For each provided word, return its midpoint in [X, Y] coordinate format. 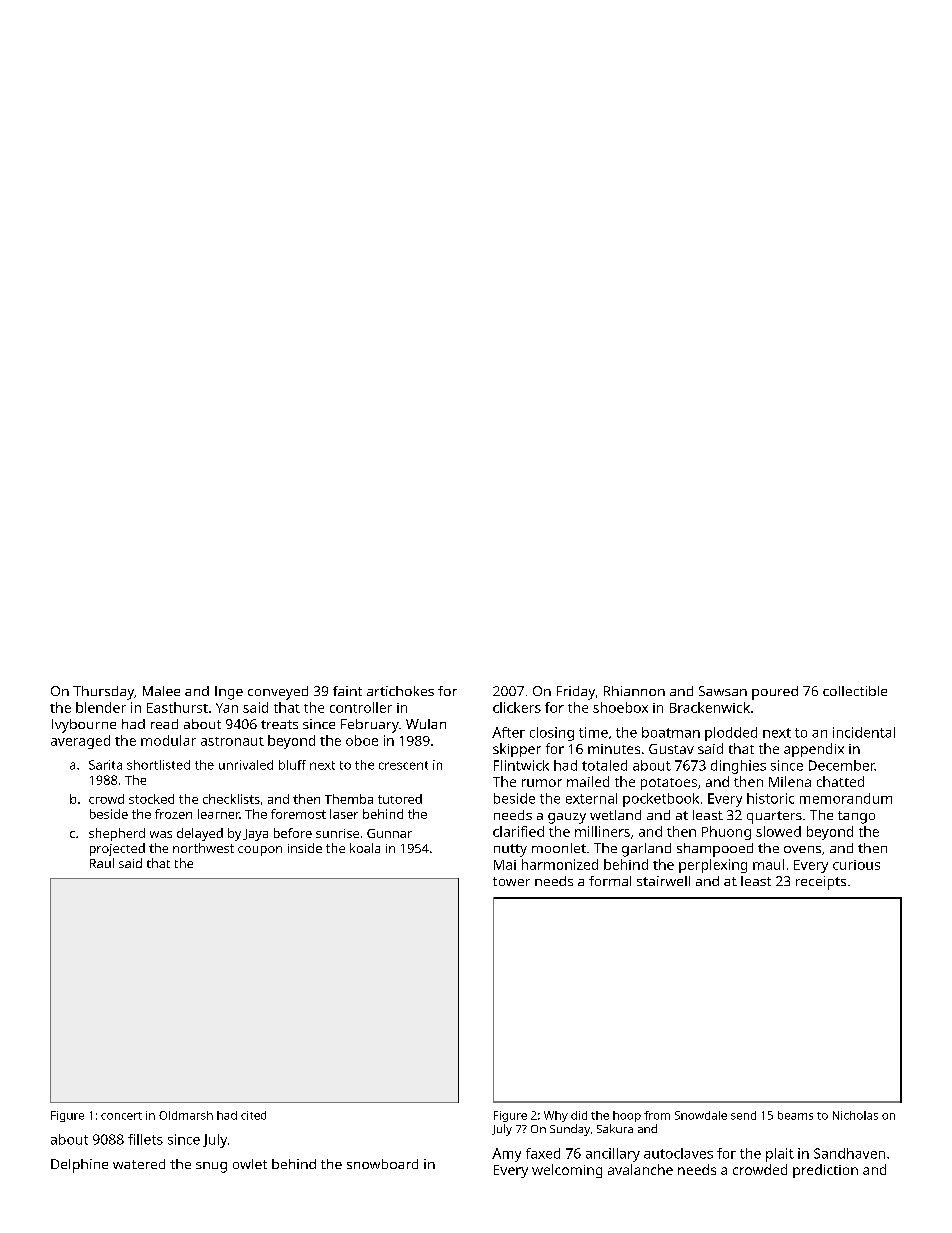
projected [117, 849]
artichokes [400, 691]
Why [556, 1116]
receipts [821, 883]
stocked [151, 799]
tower [511, 881]
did [579, 1115]
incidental [864, 732]
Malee [161, 691]
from [657, 1115]
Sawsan [723, 691]
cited [253, 1115]
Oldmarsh [186, 1115]
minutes [614, 749]
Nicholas [855, 1115]
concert [121, 1116]
